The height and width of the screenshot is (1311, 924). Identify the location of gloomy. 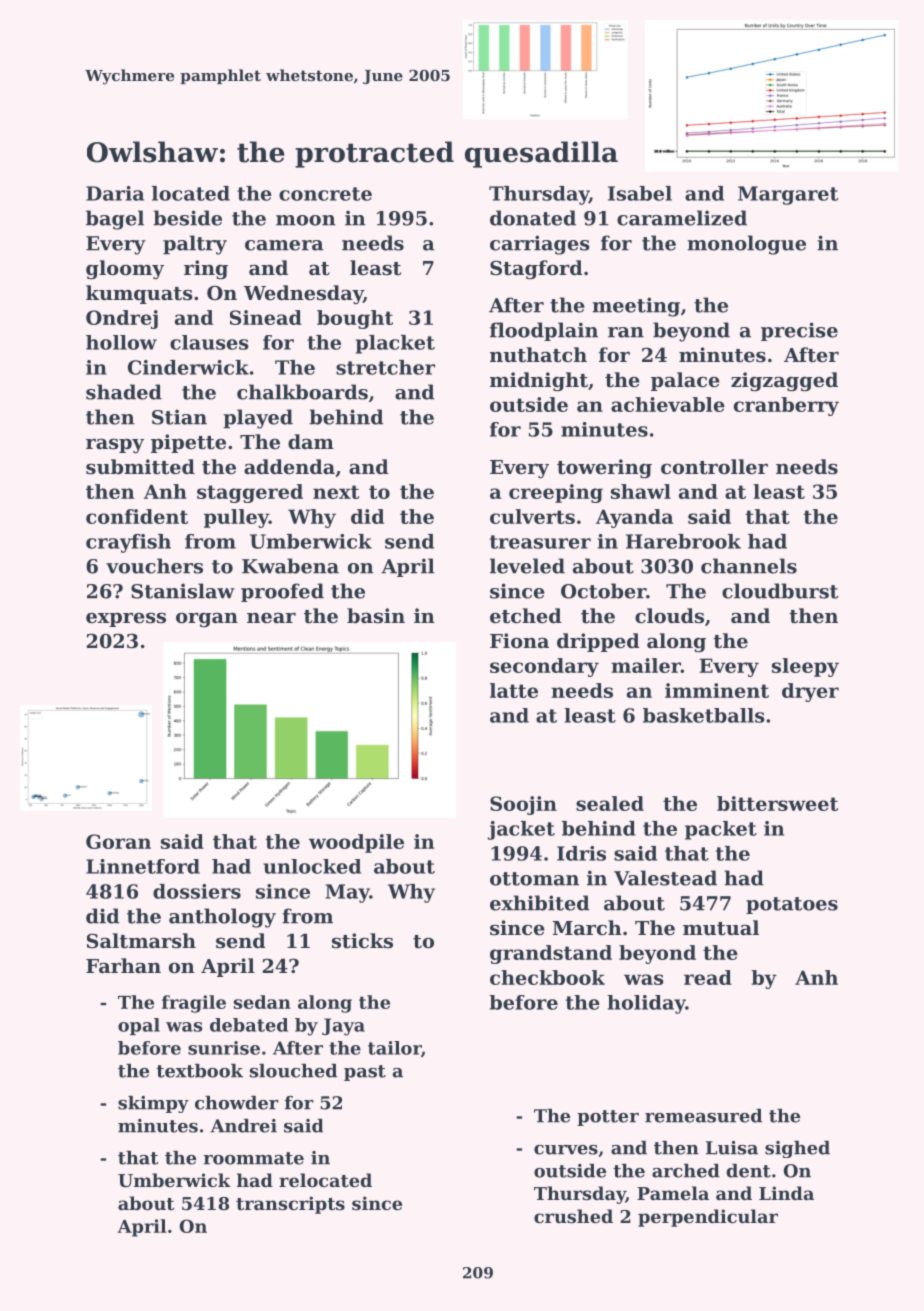
(125, 270).
